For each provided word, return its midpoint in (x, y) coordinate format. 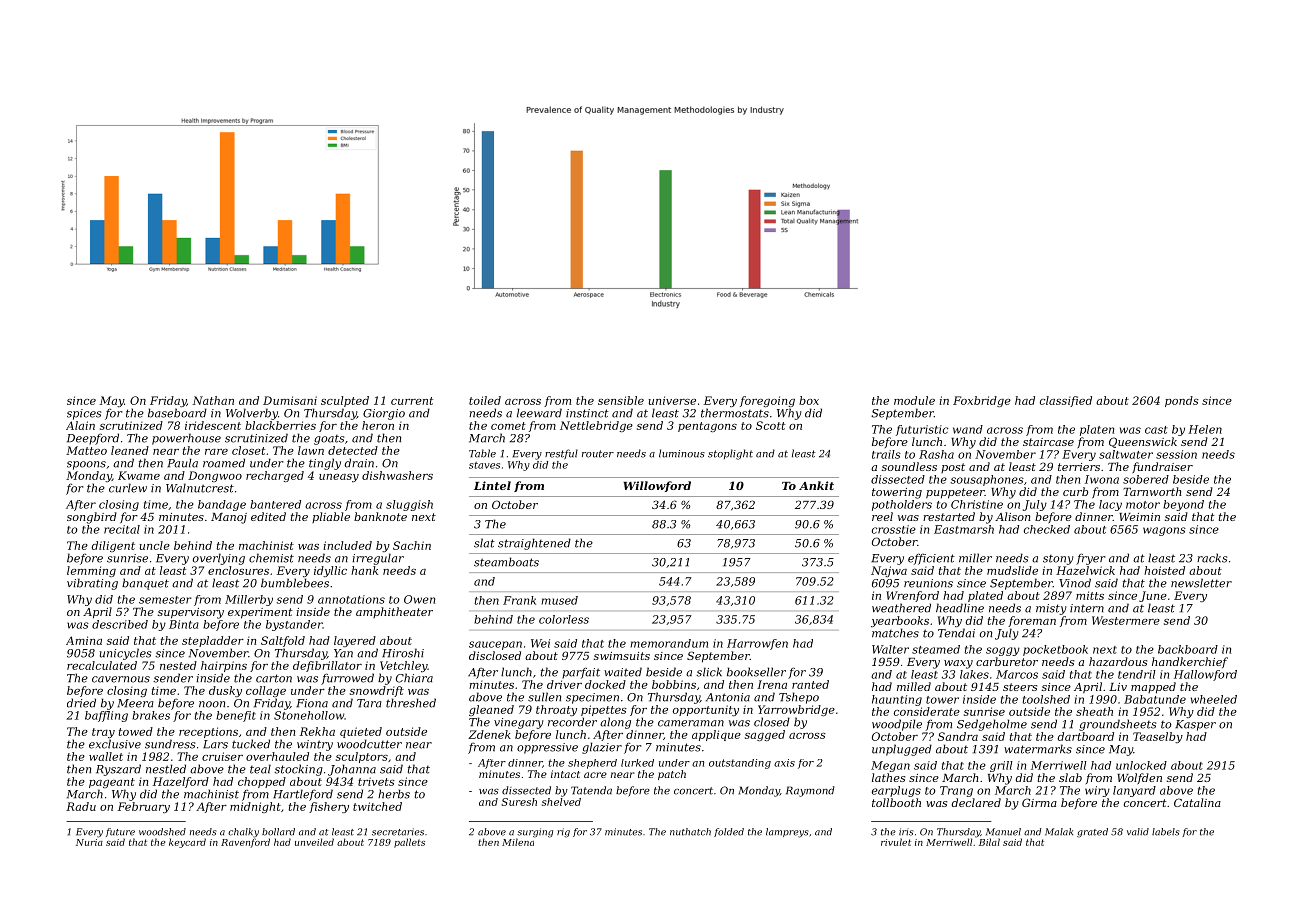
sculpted (345, 401)
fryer (1090, 559)
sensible (621, 400)
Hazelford (181, 782)
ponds (1182, 401)
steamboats (506, 562)
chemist (271, 558)
